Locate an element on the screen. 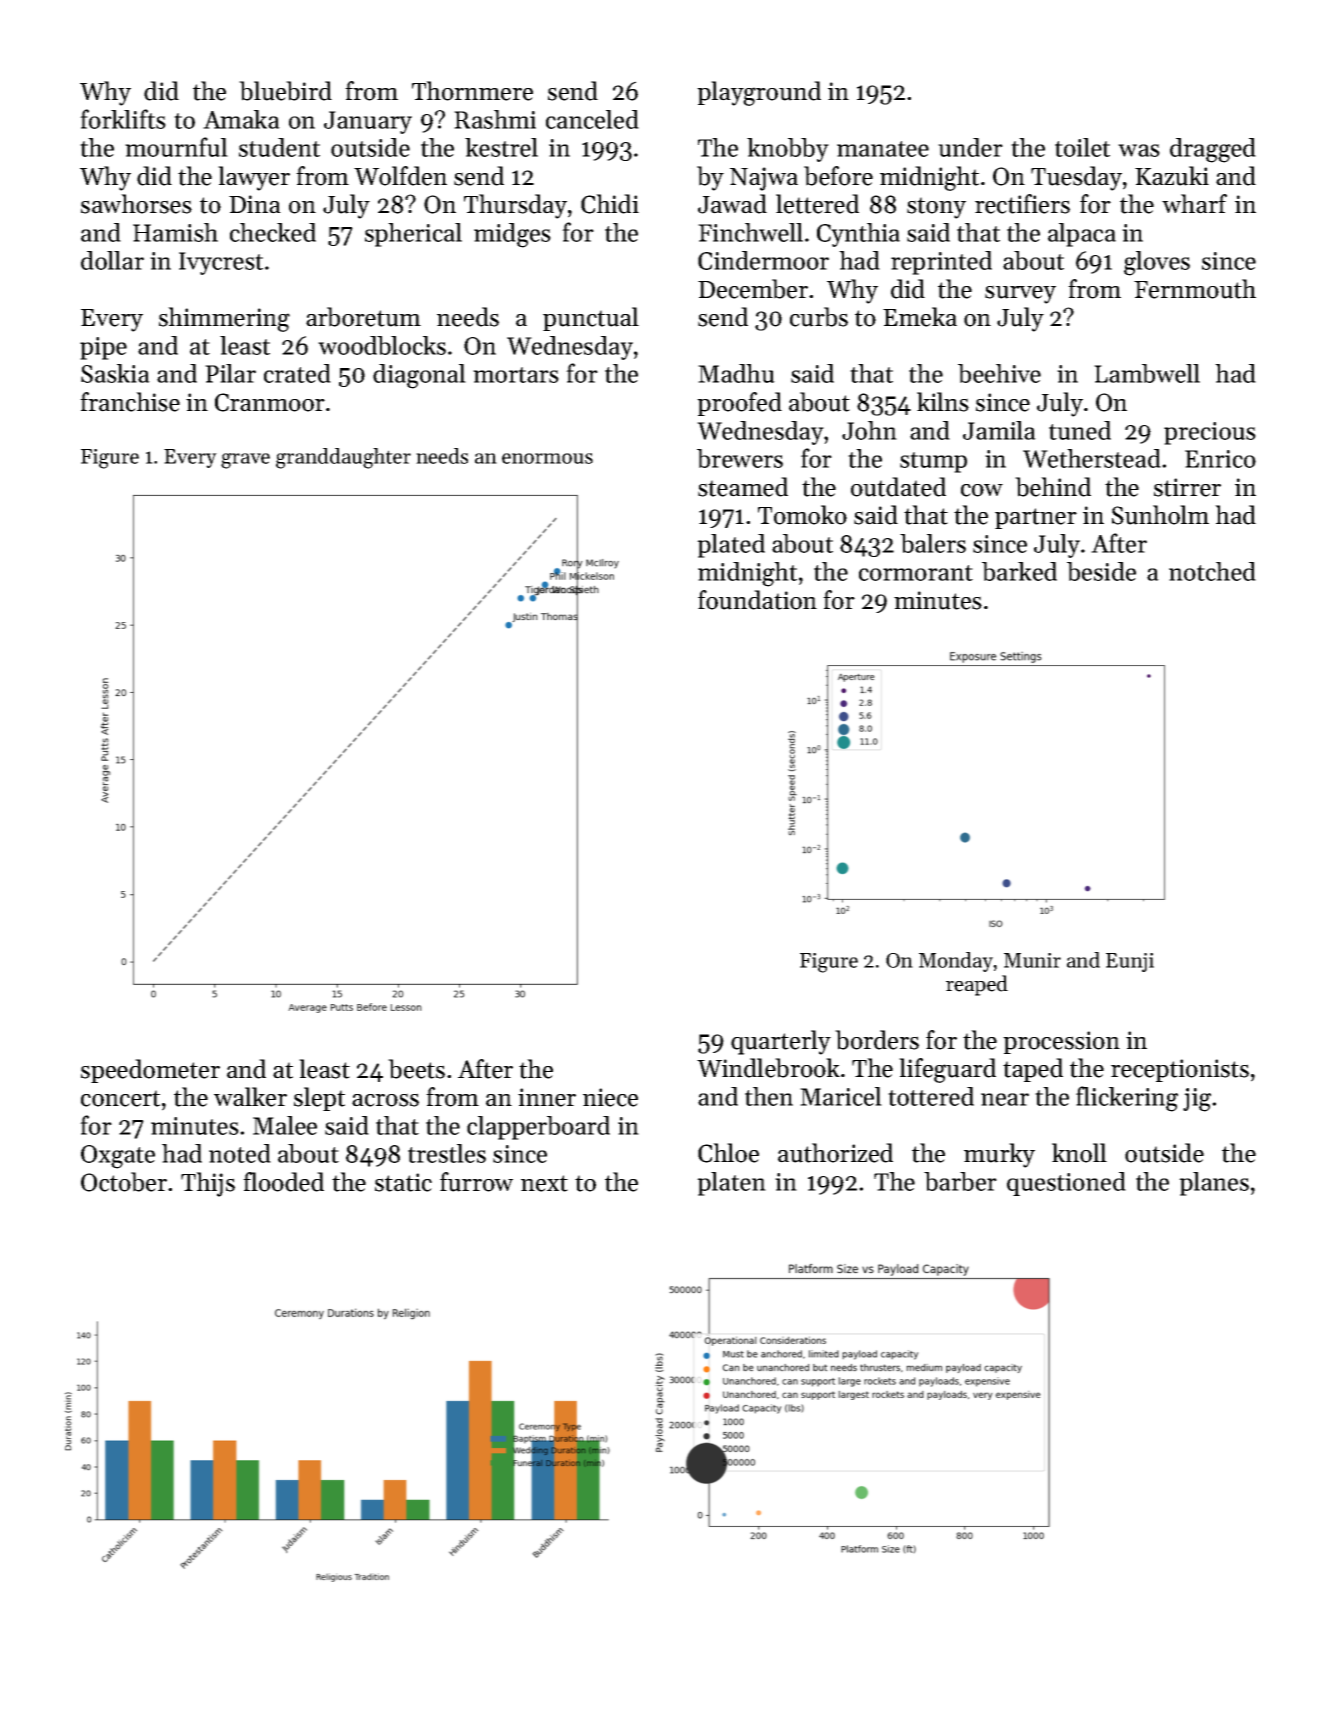 This screenshot has height=1731, width=1337. dragged is located at coordinates (1213, 150).
